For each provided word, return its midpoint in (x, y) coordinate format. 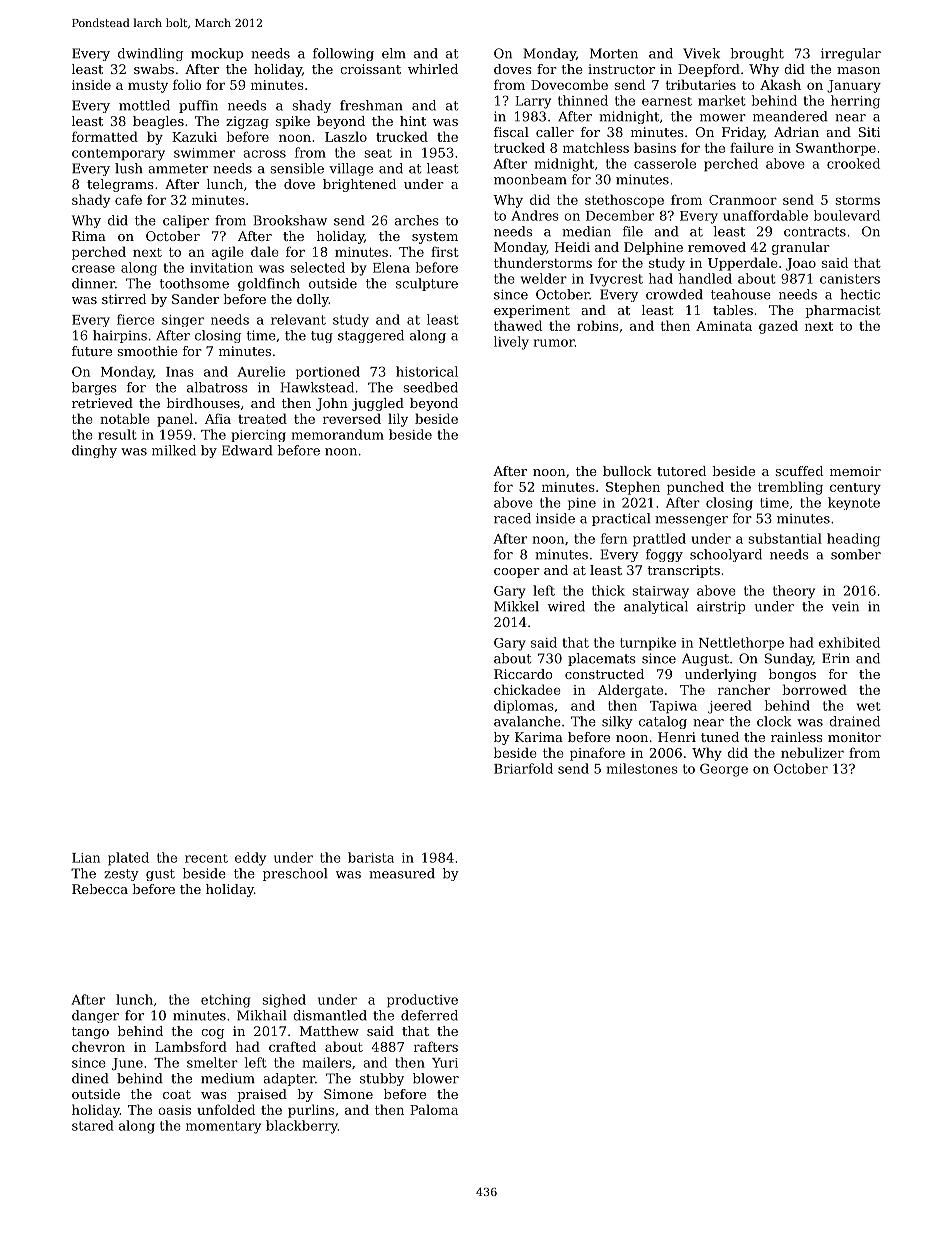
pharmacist (842, 311)
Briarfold (523, 768)
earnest (667, 101)
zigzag (247, 122)
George (724, 770)
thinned (583, 100)
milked (174, 450)
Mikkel (516, 606)
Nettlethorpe (741, 644)
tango (90, 1033)
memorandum (338, 434)
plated (128, 859)
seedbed (431, 387)
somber (856, 554)
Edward (247, 450)
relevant (298, 319)
